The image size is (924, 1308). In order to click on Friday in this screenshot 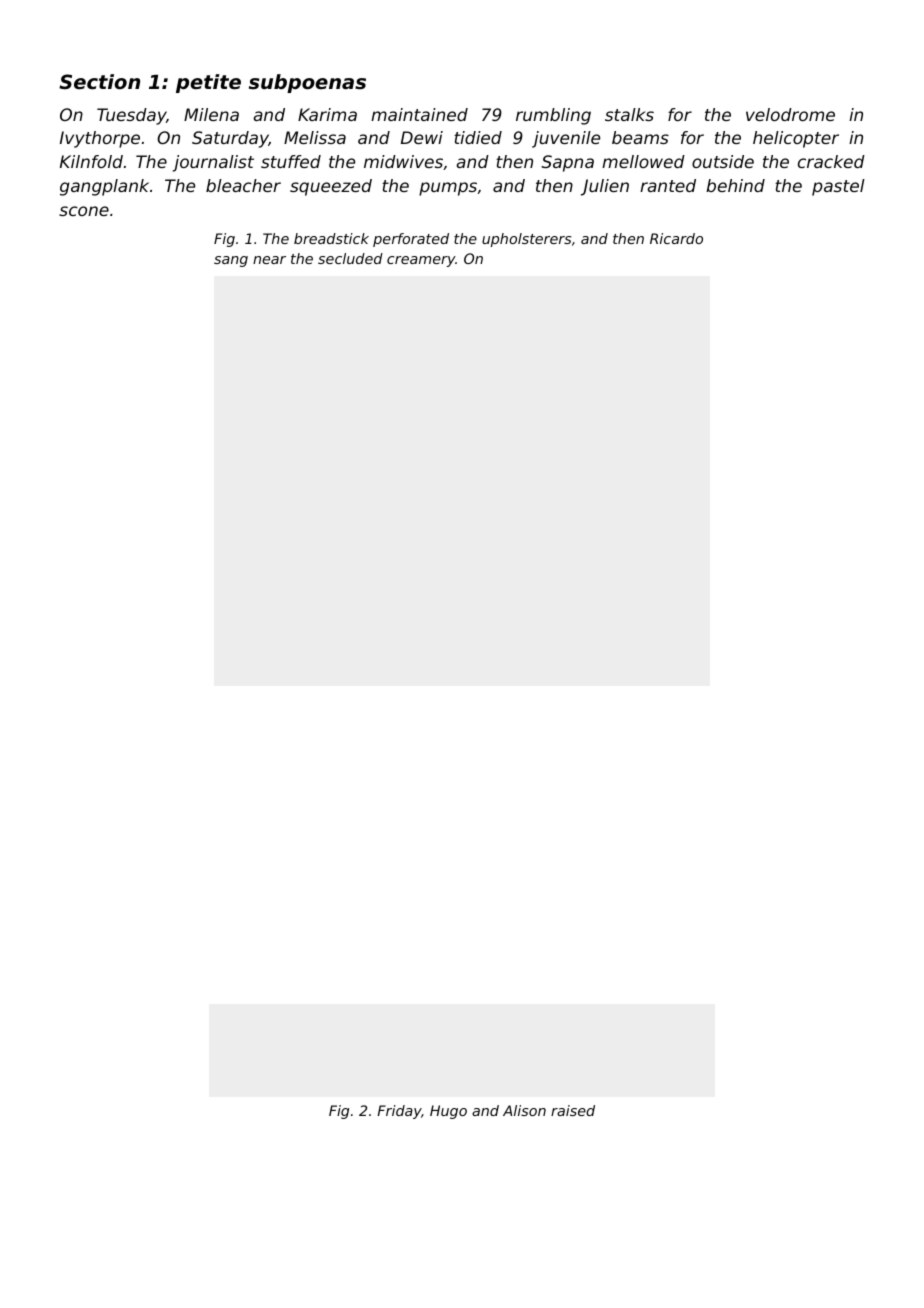, I will do `click(399, 1112)`.
